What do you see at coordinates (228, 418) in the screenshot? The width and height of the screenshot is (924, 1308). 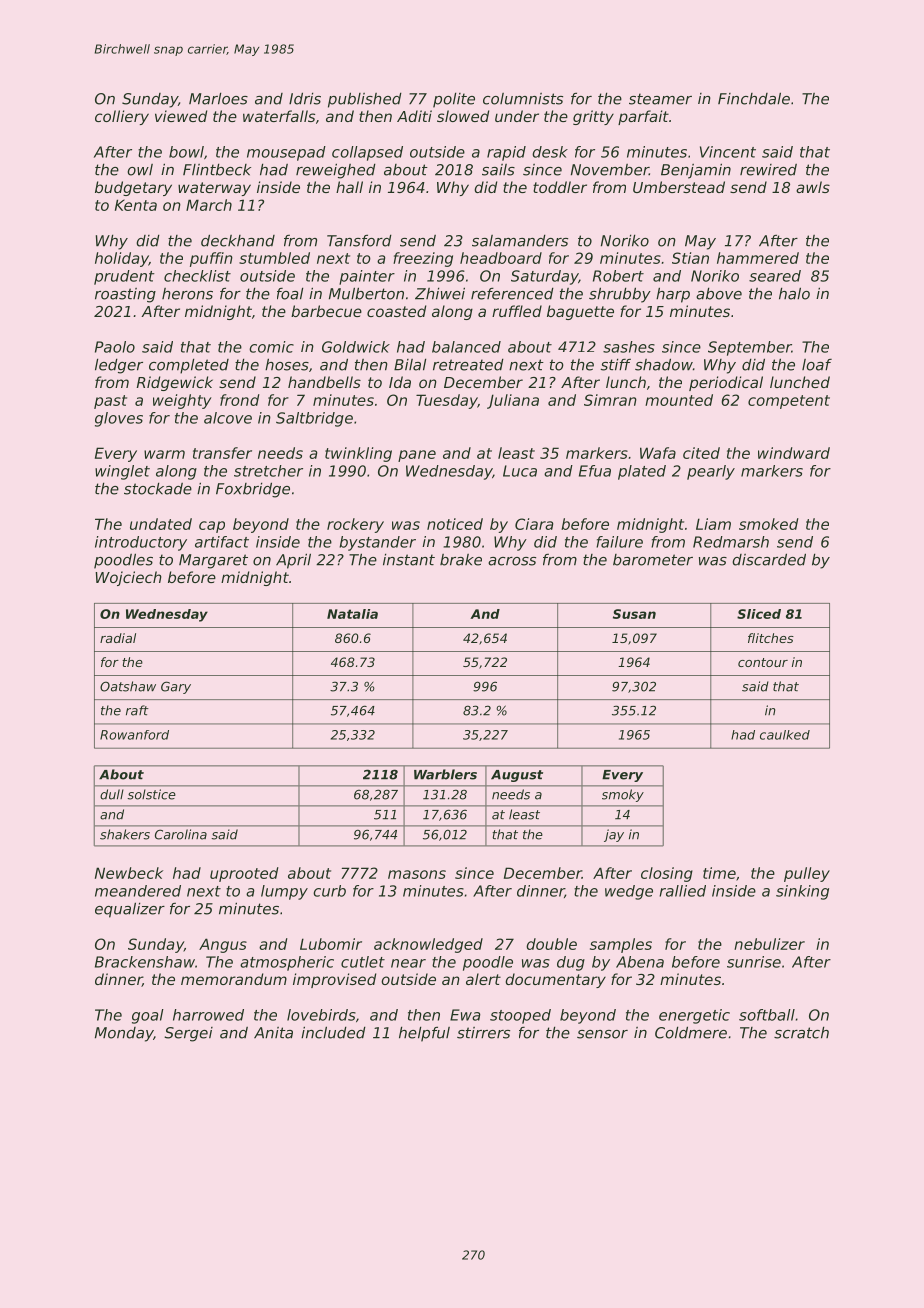 I see `alcove` at bounding box center [228, 418].
